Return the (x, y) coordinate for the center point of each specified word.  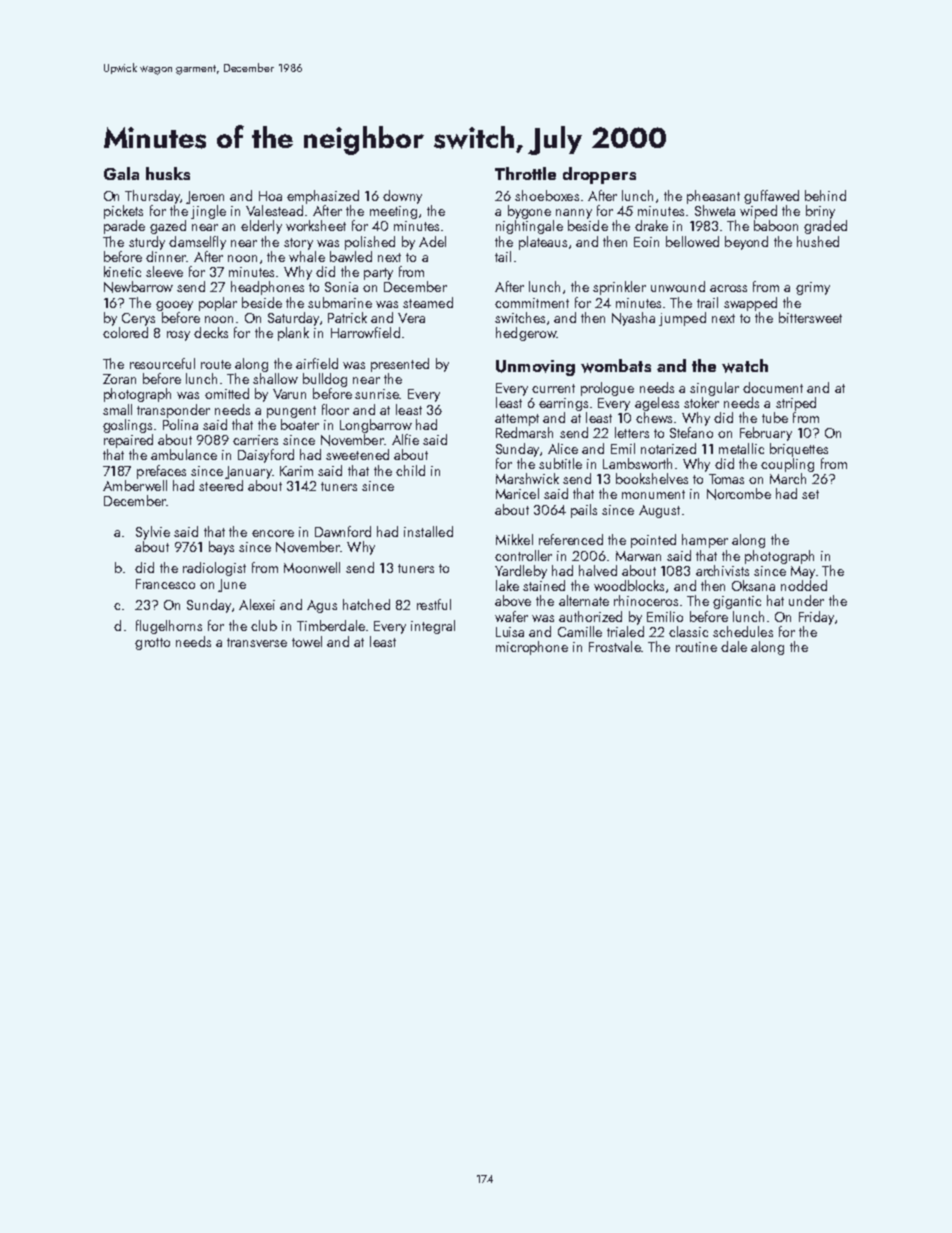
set (810, 494)
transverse (257, 642)
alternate (584, 600)
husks (168, 173)
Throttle (525, 173)
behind (825, 195)
